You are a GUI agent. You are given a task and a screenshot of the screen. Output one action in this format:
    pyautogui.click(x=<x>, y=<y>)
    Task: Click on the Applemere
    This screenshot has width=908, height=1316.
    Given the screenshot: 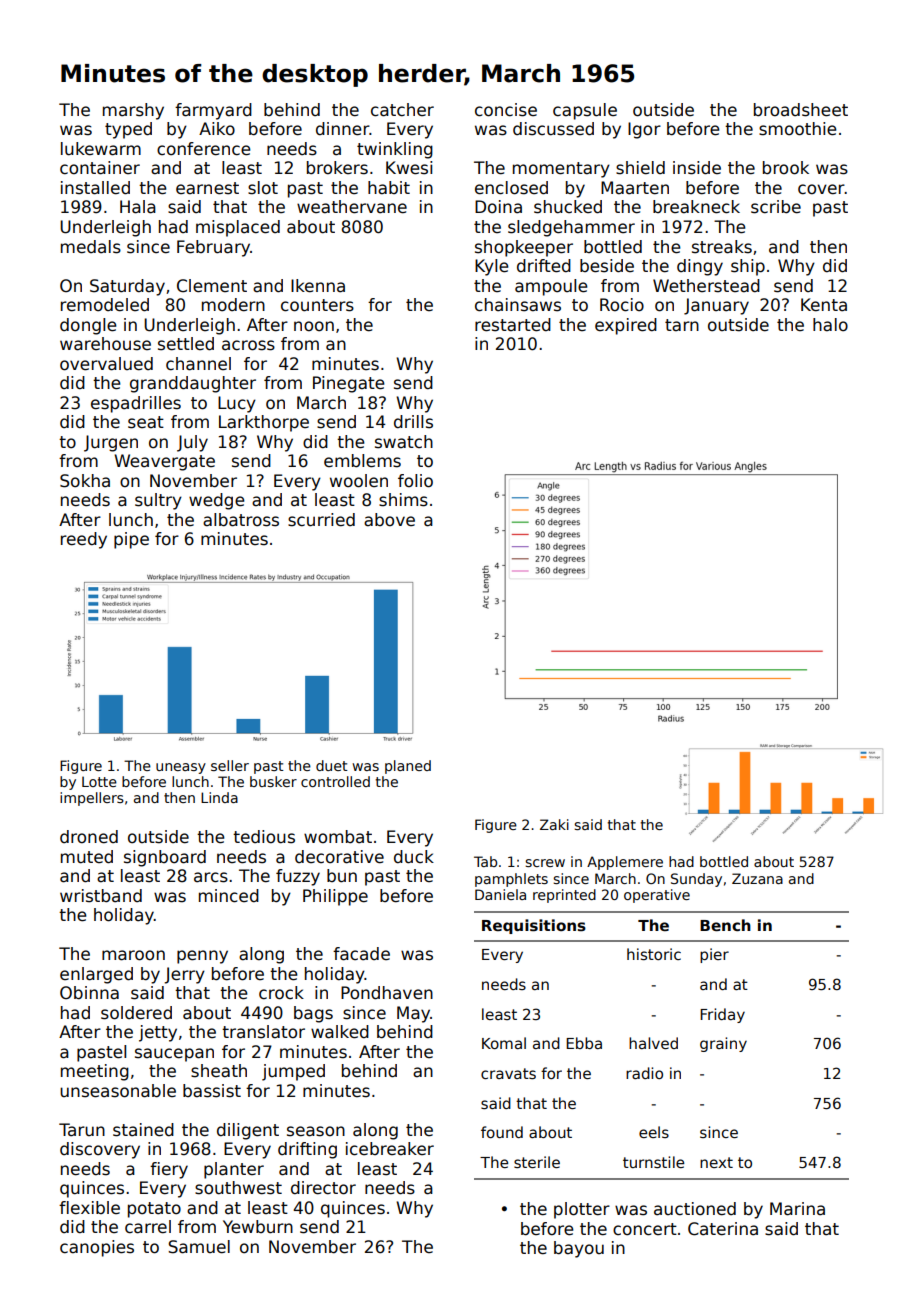 What is the action you would take?
    pyautogui.click(x=625, y=863)
